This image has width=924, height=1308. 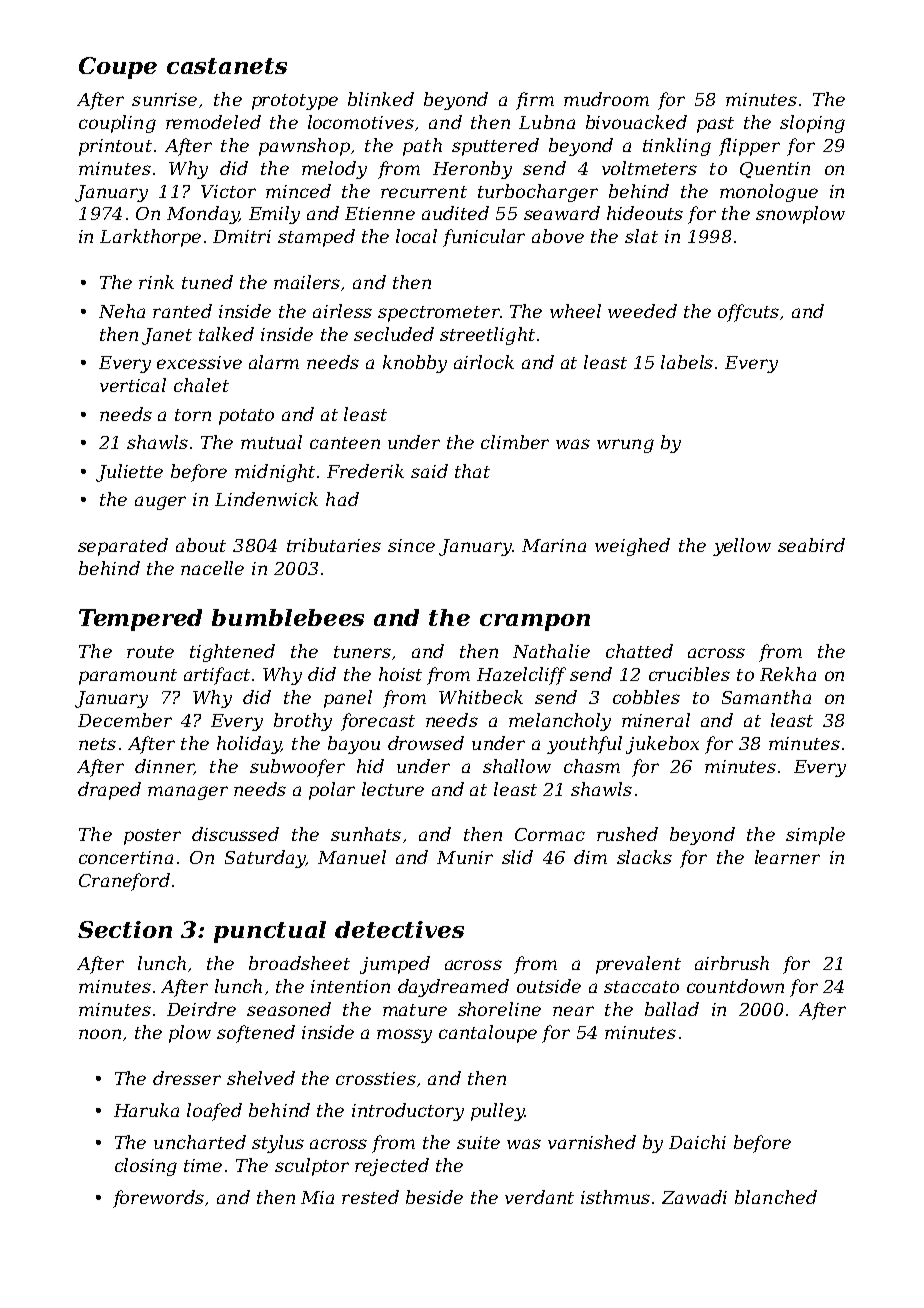 I want to click on sloping, so click(x=812, y=124).
